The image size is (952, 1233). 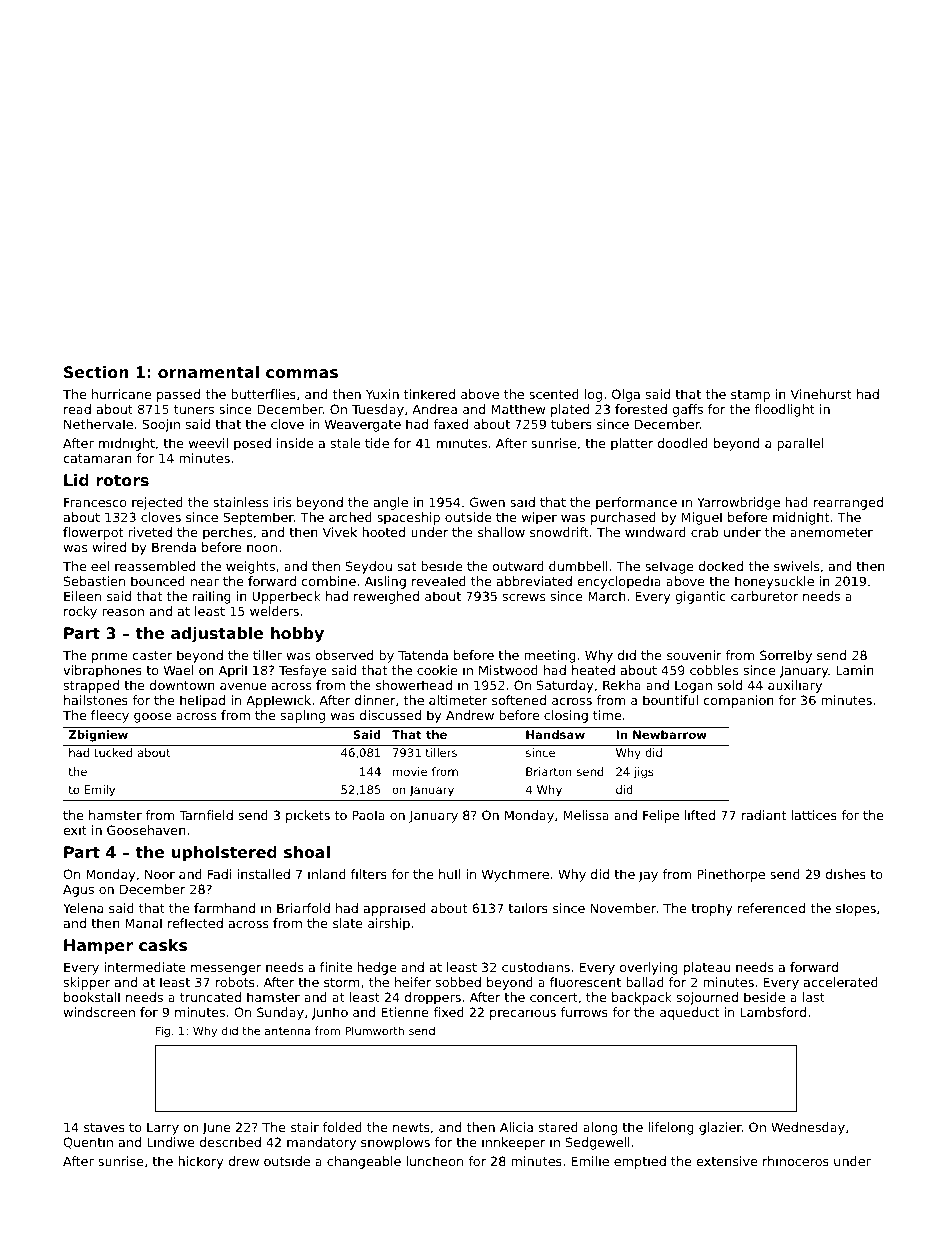 What do you see at coordinates (750, 396) in the screenshot?
I see `stamp` at bounding box center [750, 396].
